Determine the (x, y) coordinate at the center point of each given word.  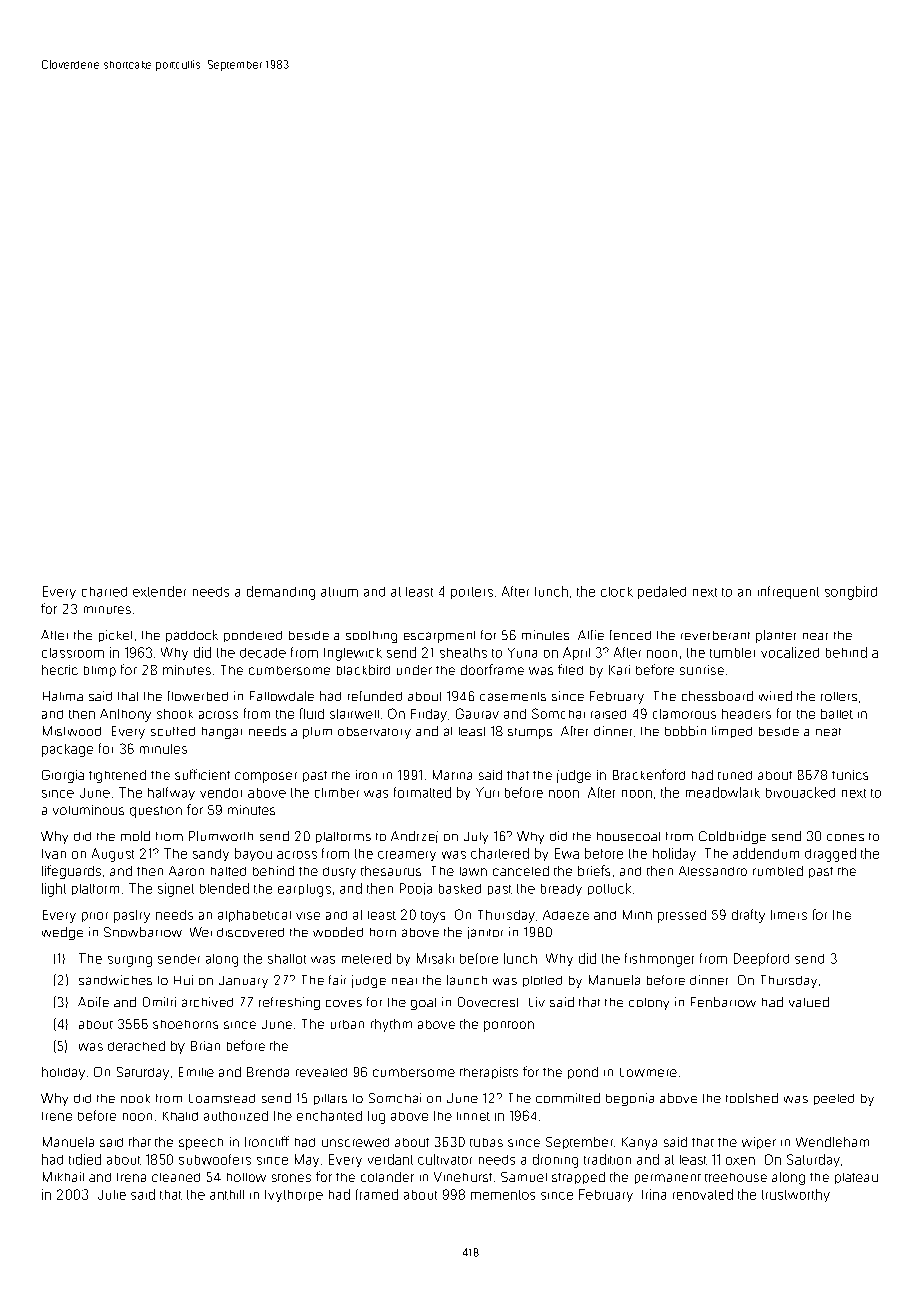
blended (224, 888)
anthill (227, 1195)
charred (104, 592)
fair (337, 980)
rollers (839, 696)
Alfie (591, 635)
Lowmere (648, 1072)
